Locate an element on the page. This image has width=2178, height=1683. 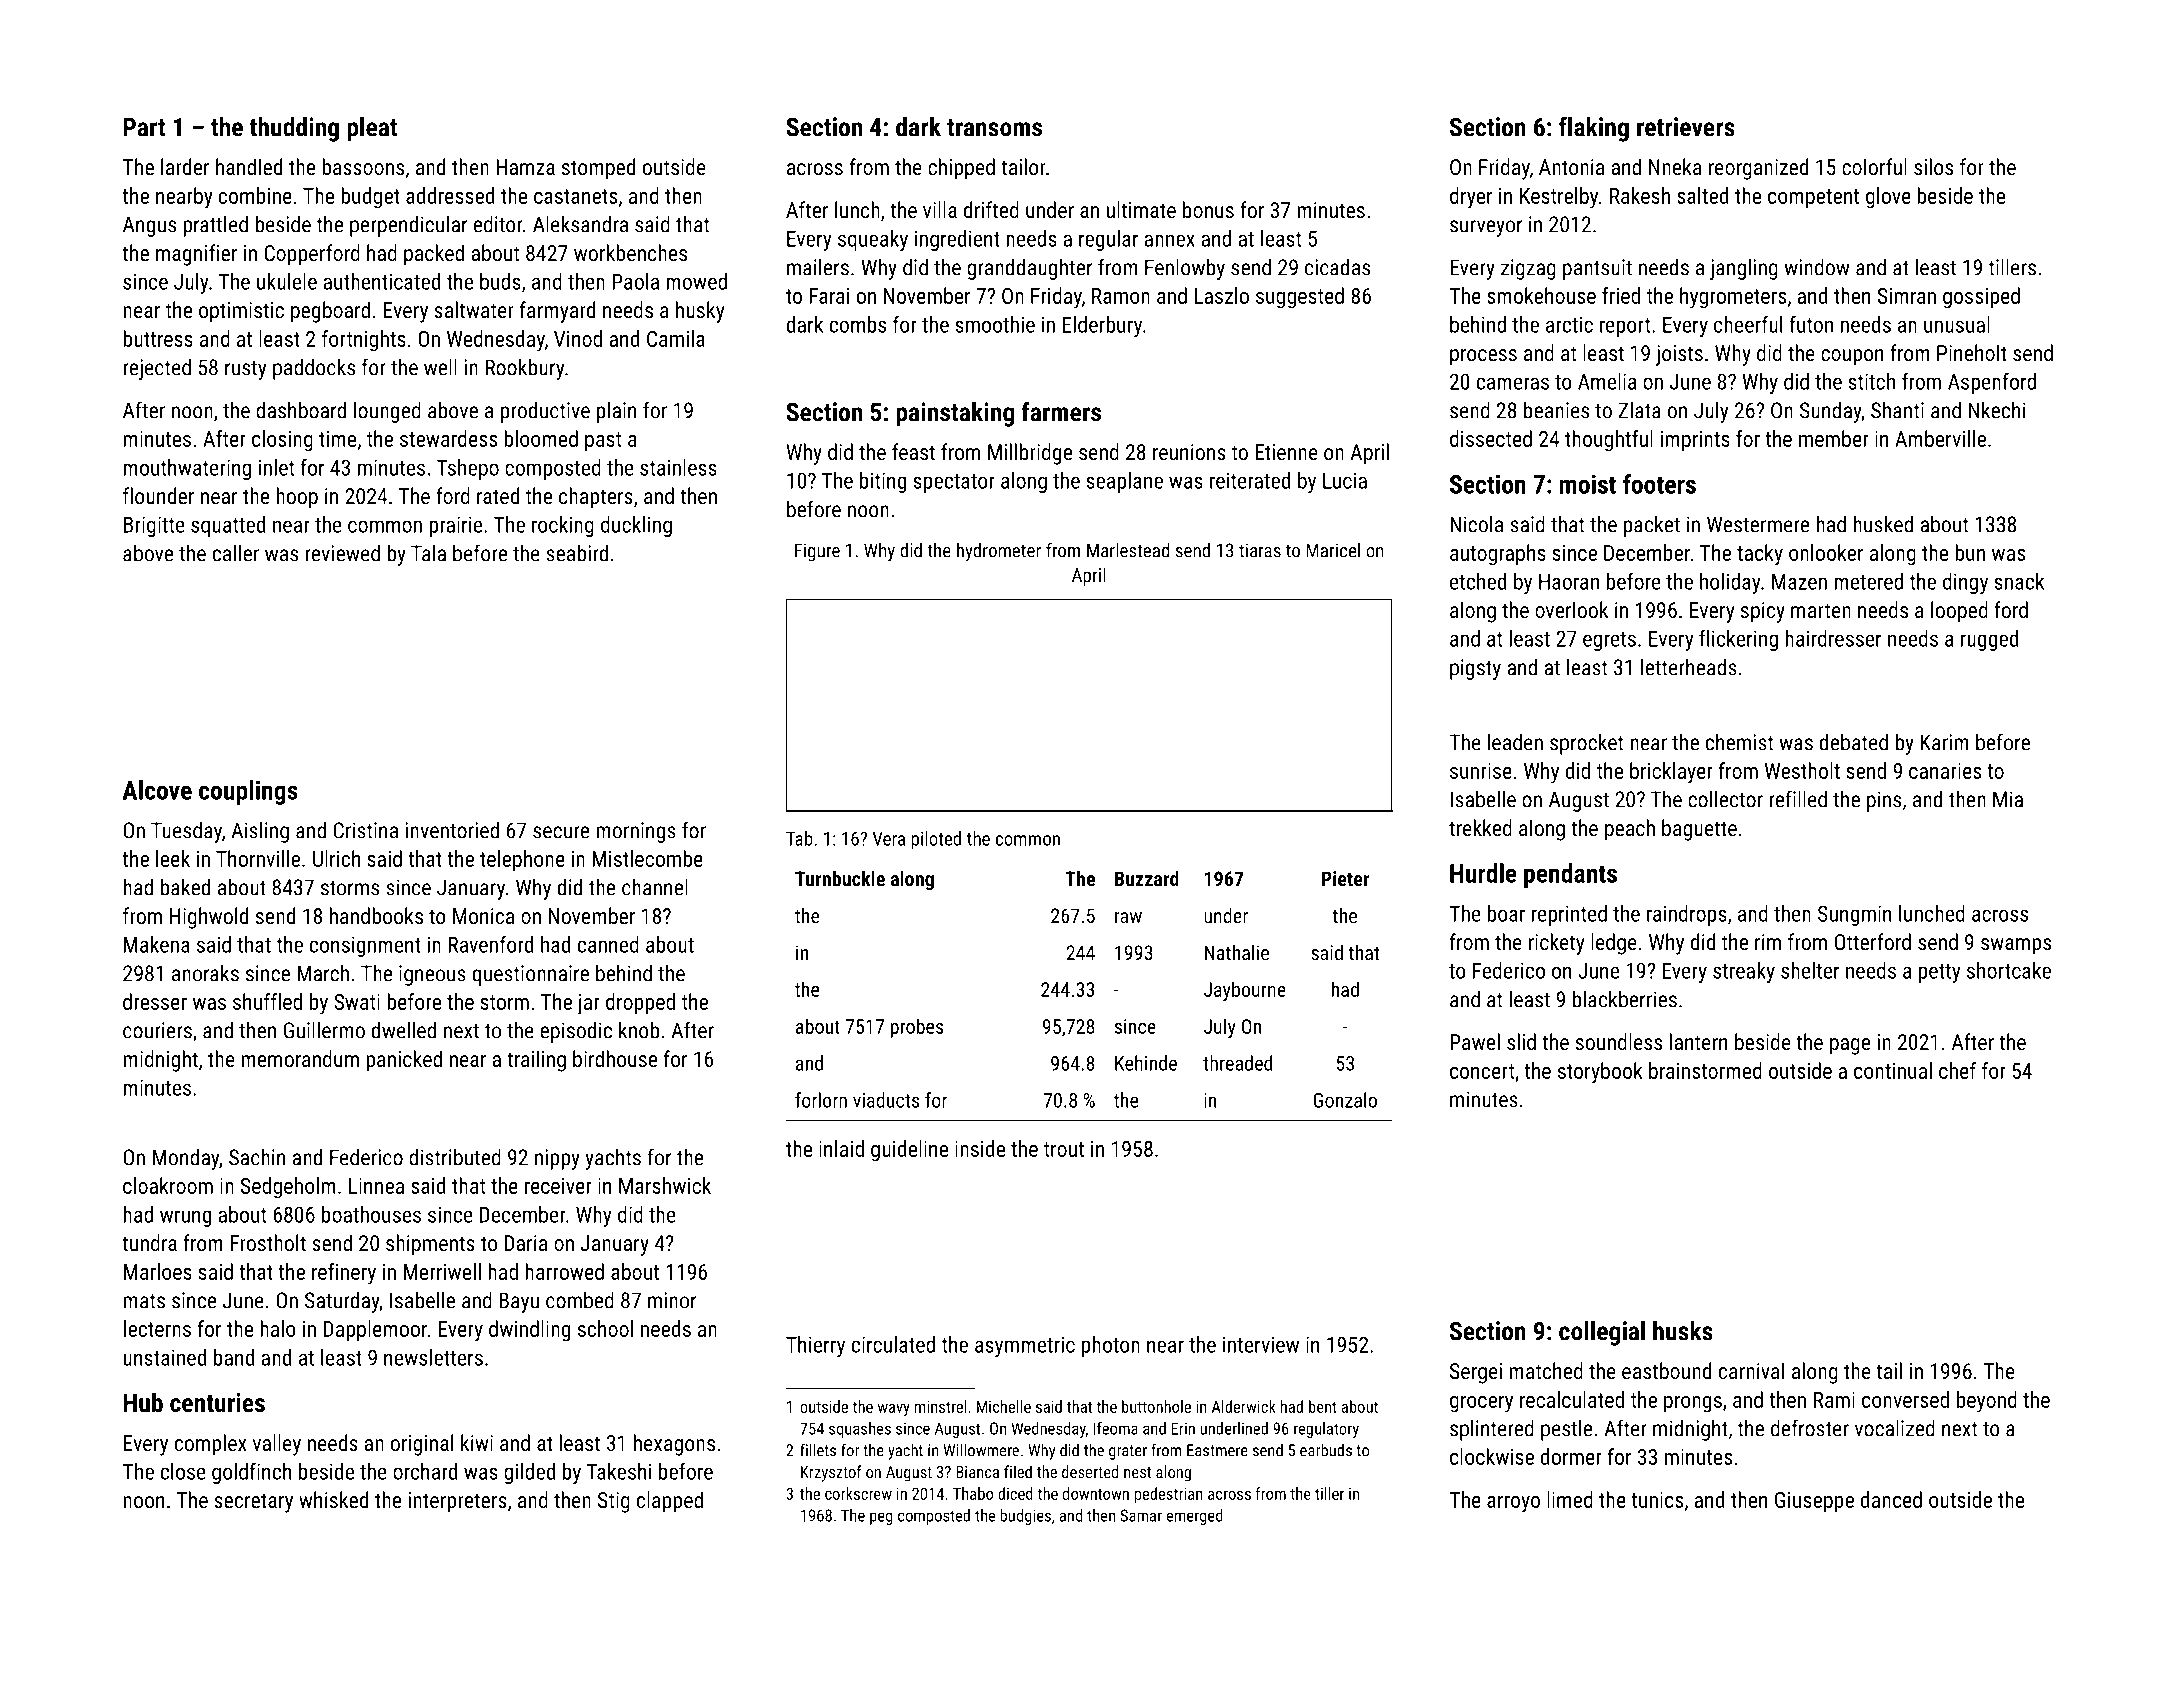
shortcake is located at coordinates (2009, 970).
